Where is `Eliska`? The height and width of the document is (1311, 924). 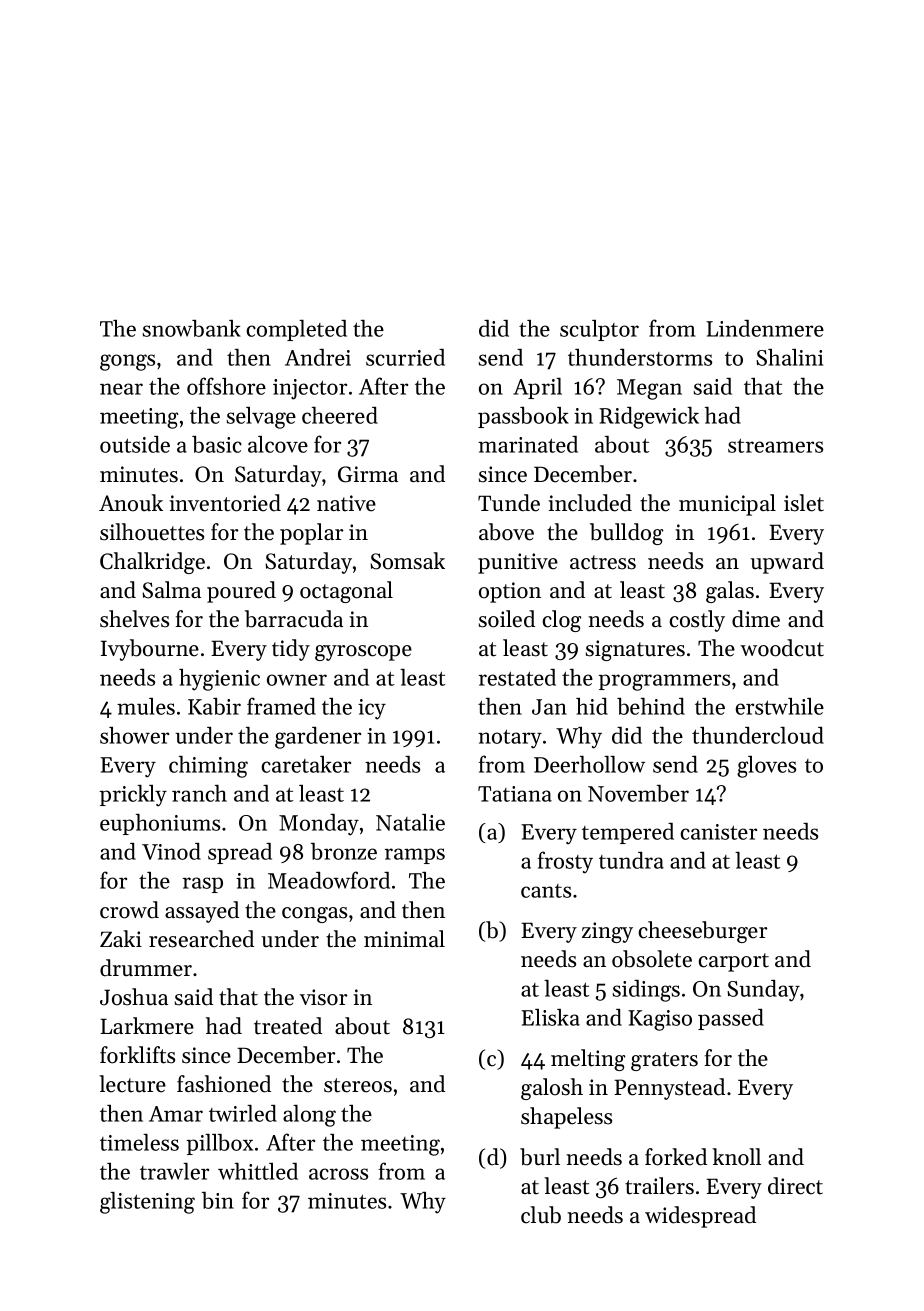 Eliska is located at coordinates (550, 1017).
